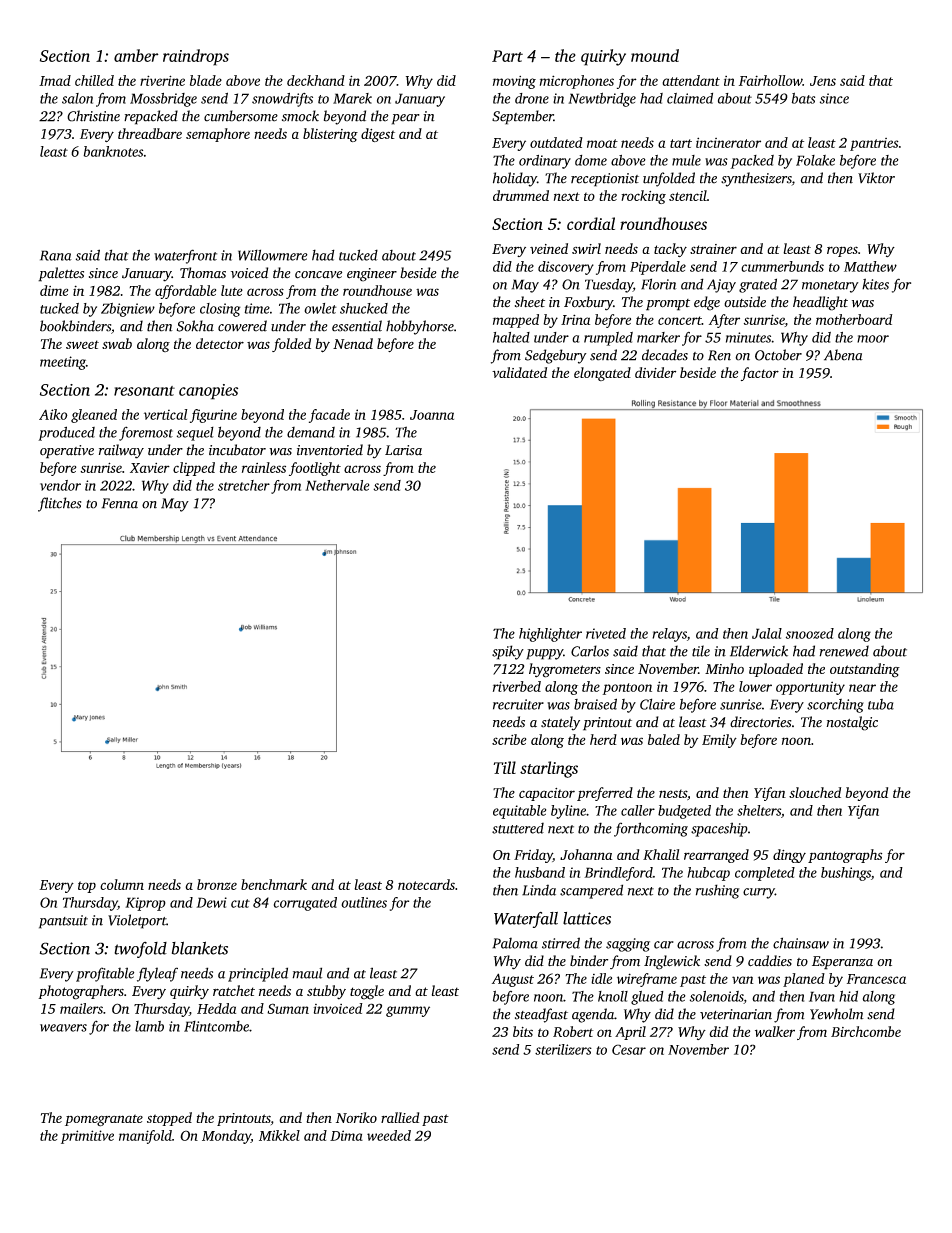  I want to click on walker, so click(775, 1031).
